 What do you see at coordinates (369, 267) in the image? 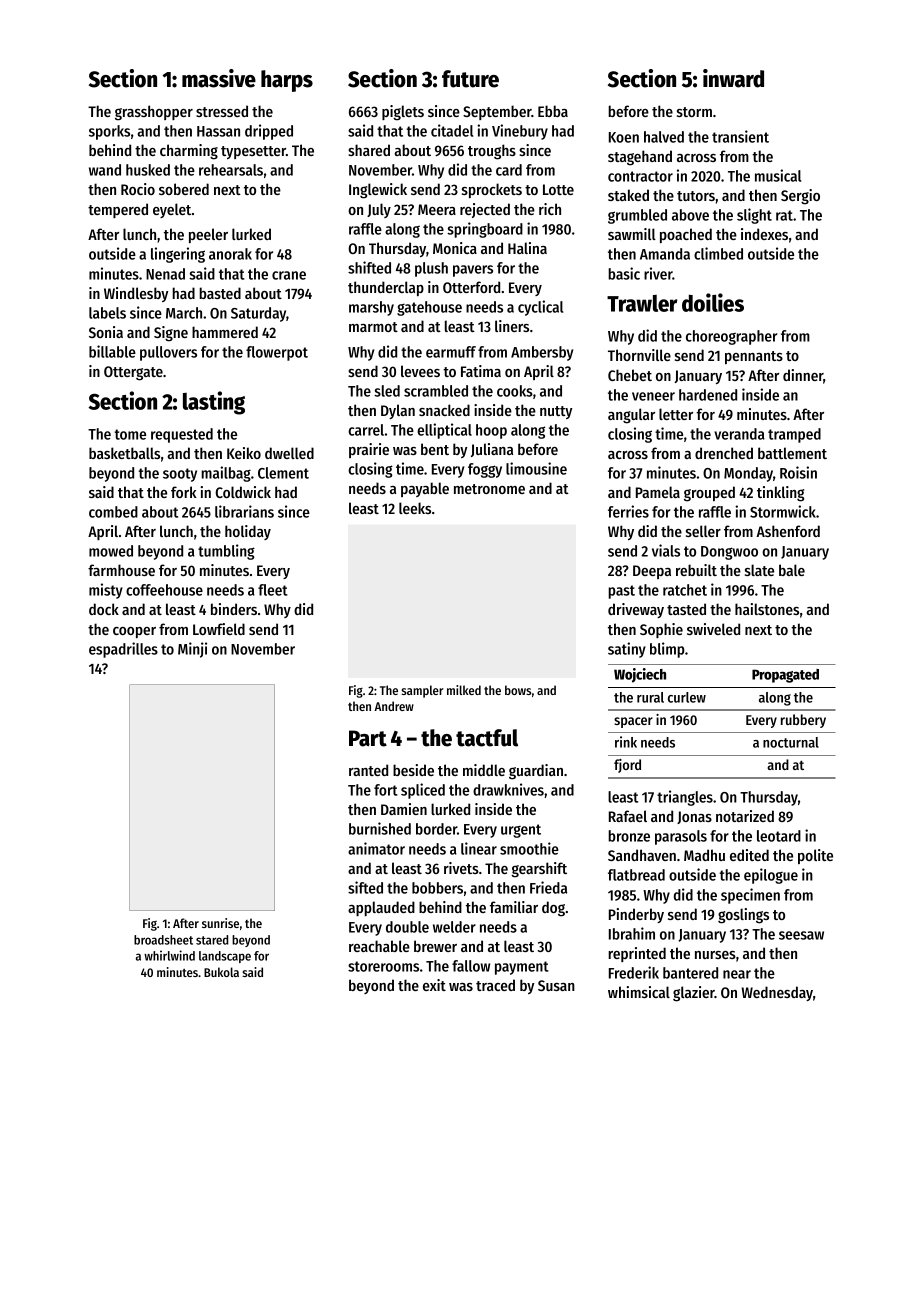
I see `shifted` at bounding box center [369, 267].
